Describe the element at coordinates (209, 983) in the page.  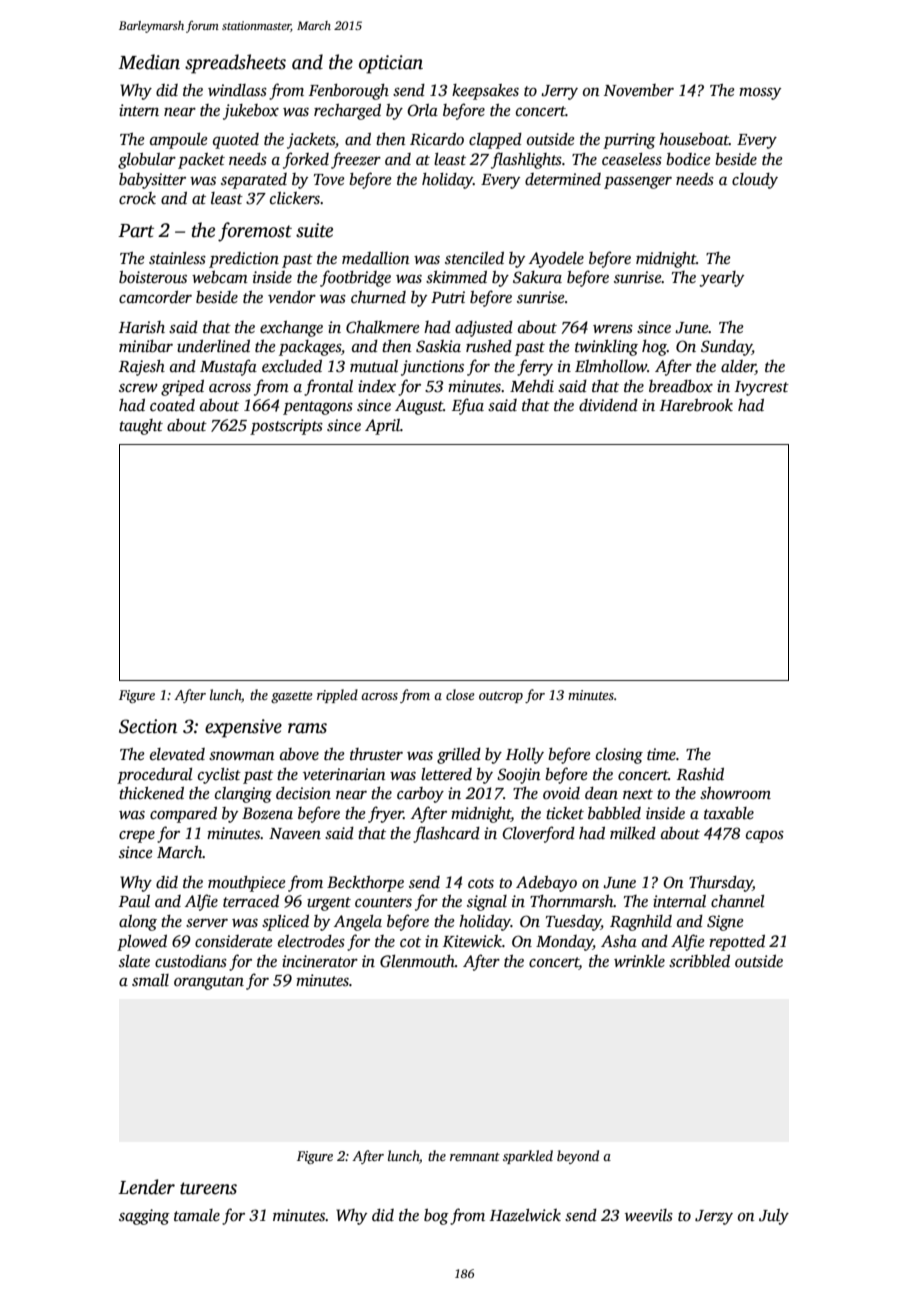
I see `orangutan` at that location.
